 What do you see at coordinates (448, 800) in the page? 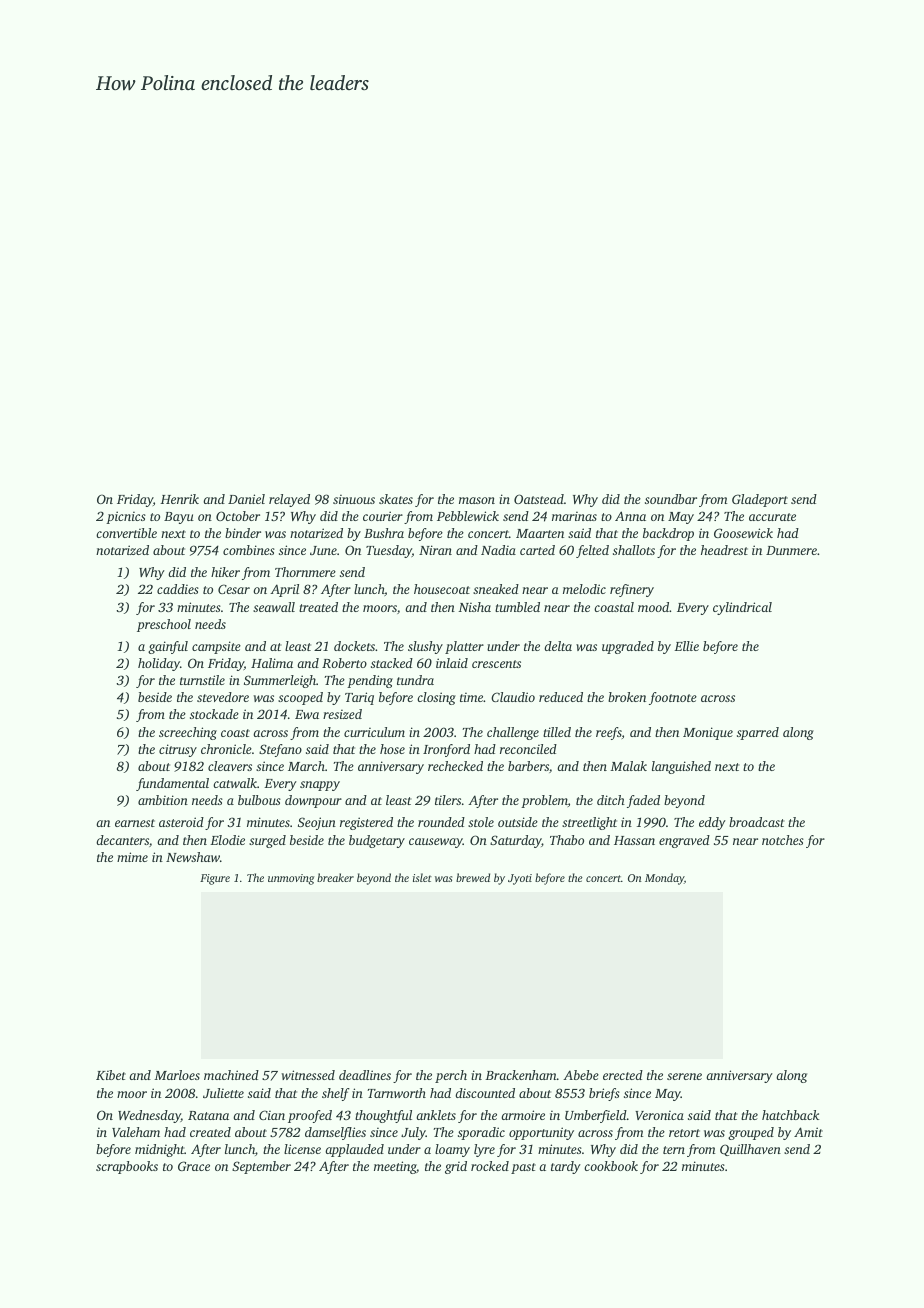
I see `tilers` at bounding box center [448, 800].
